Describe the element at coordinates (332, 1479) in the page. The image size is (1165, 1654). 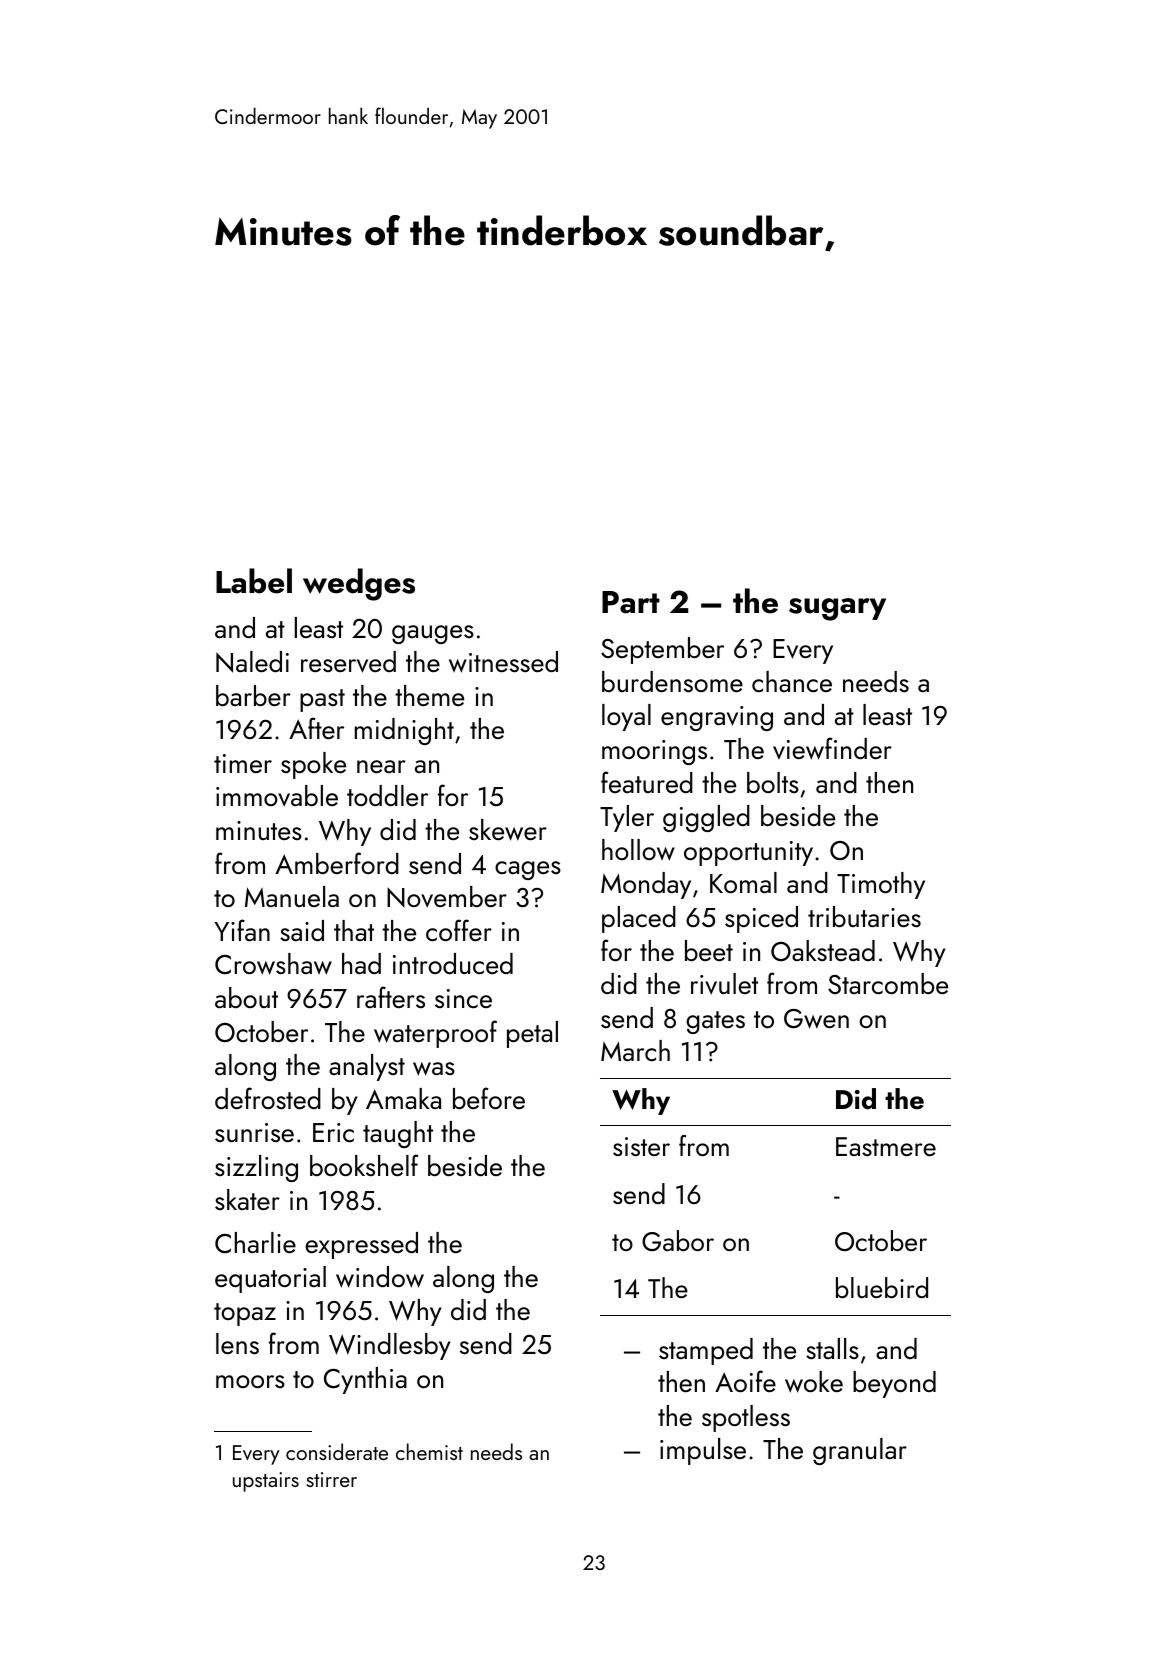
I see `stirrer` at that location.
